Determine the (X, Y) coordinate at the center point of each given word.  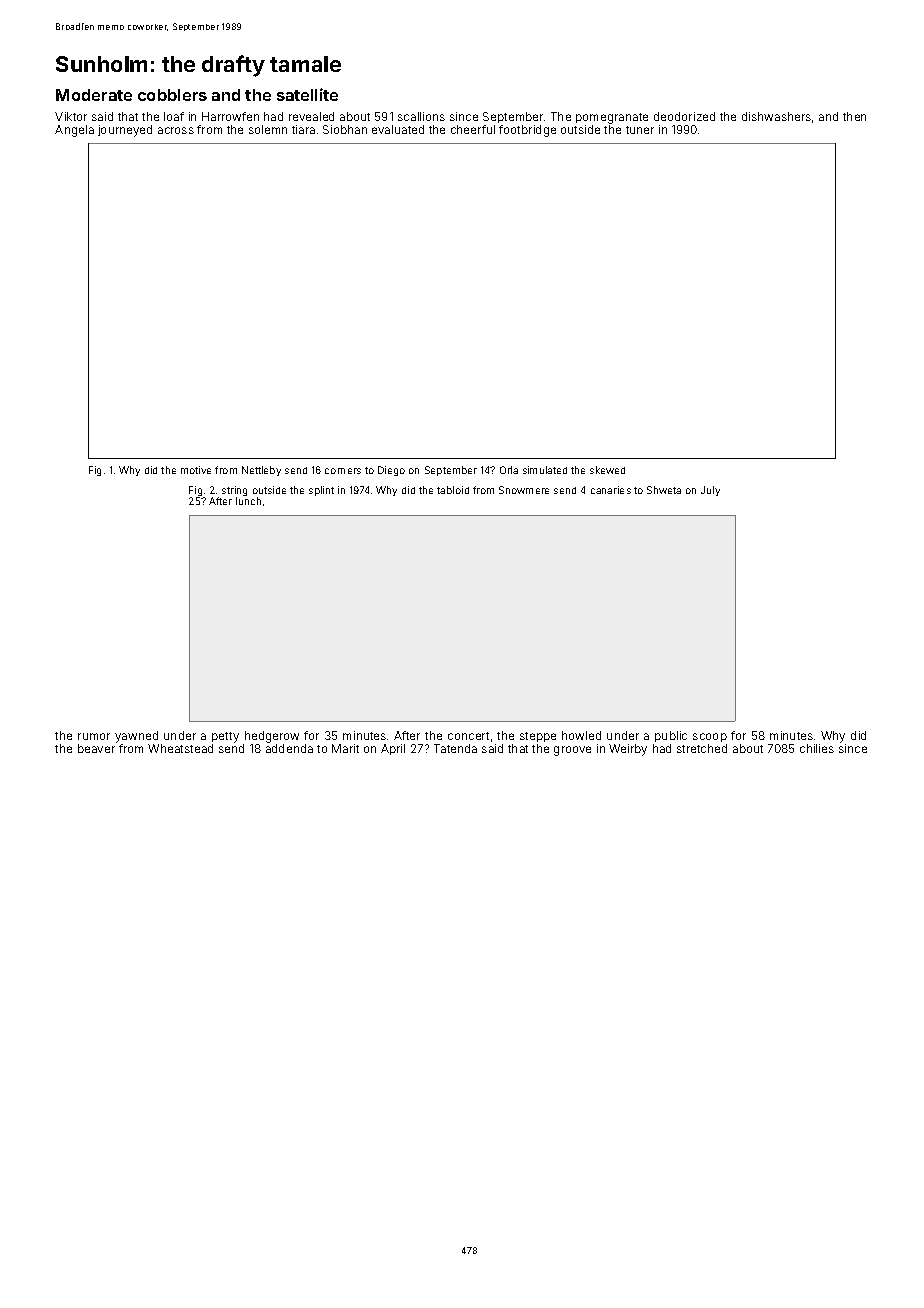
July (710, 491)
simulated (545, 470)
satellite (307, 94)
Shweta (664, 490)
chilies (817, 748)
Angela (74, 131)
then (854, 116)
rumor (94, 736)
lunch (248, 501)
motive (196, 470)
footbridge (527, 131)
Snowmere (524, 490)
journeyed (125, 131)
